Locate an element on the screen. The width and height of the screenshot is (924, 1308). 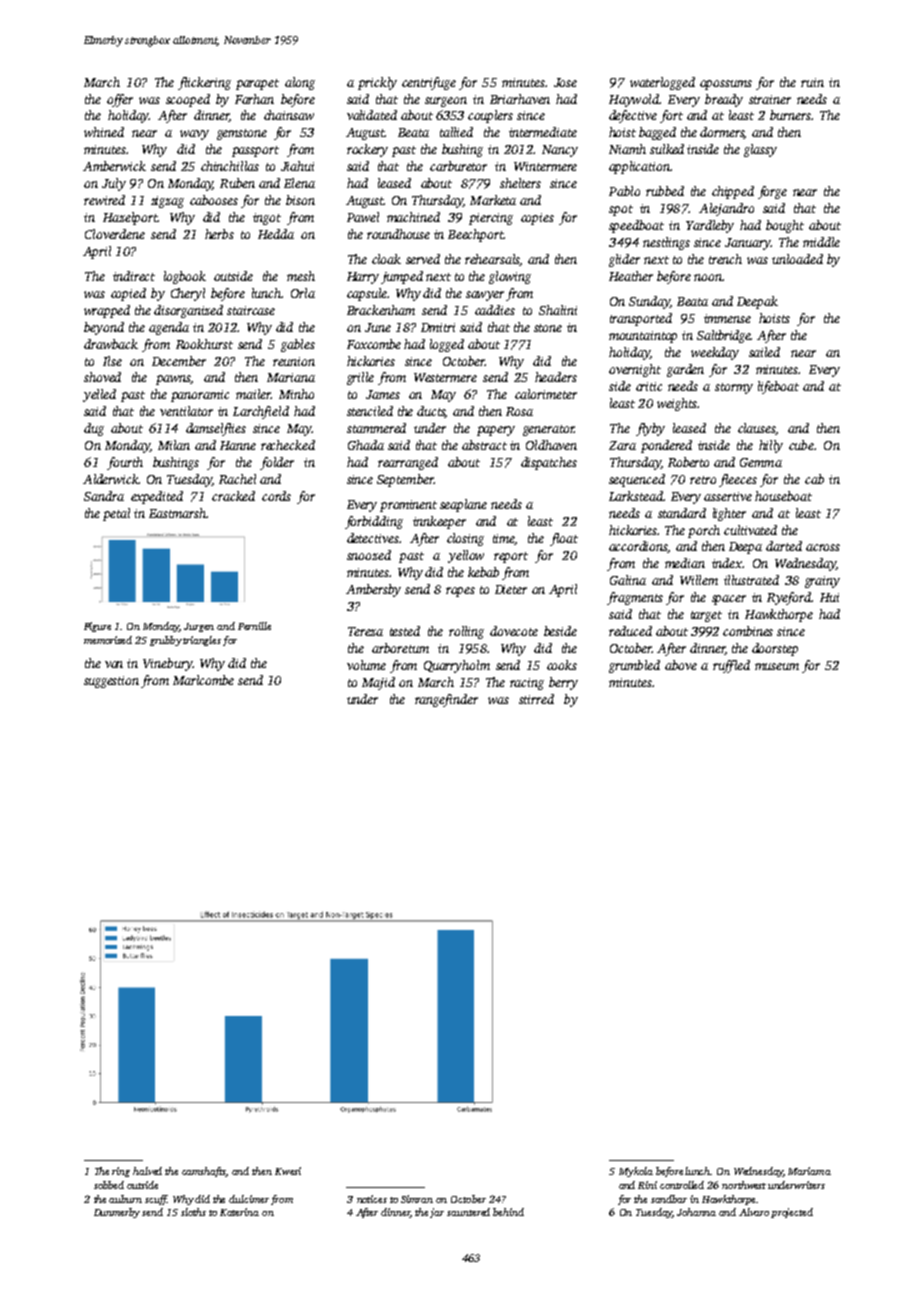
Mykola is located at coordinates (636, 1172).
